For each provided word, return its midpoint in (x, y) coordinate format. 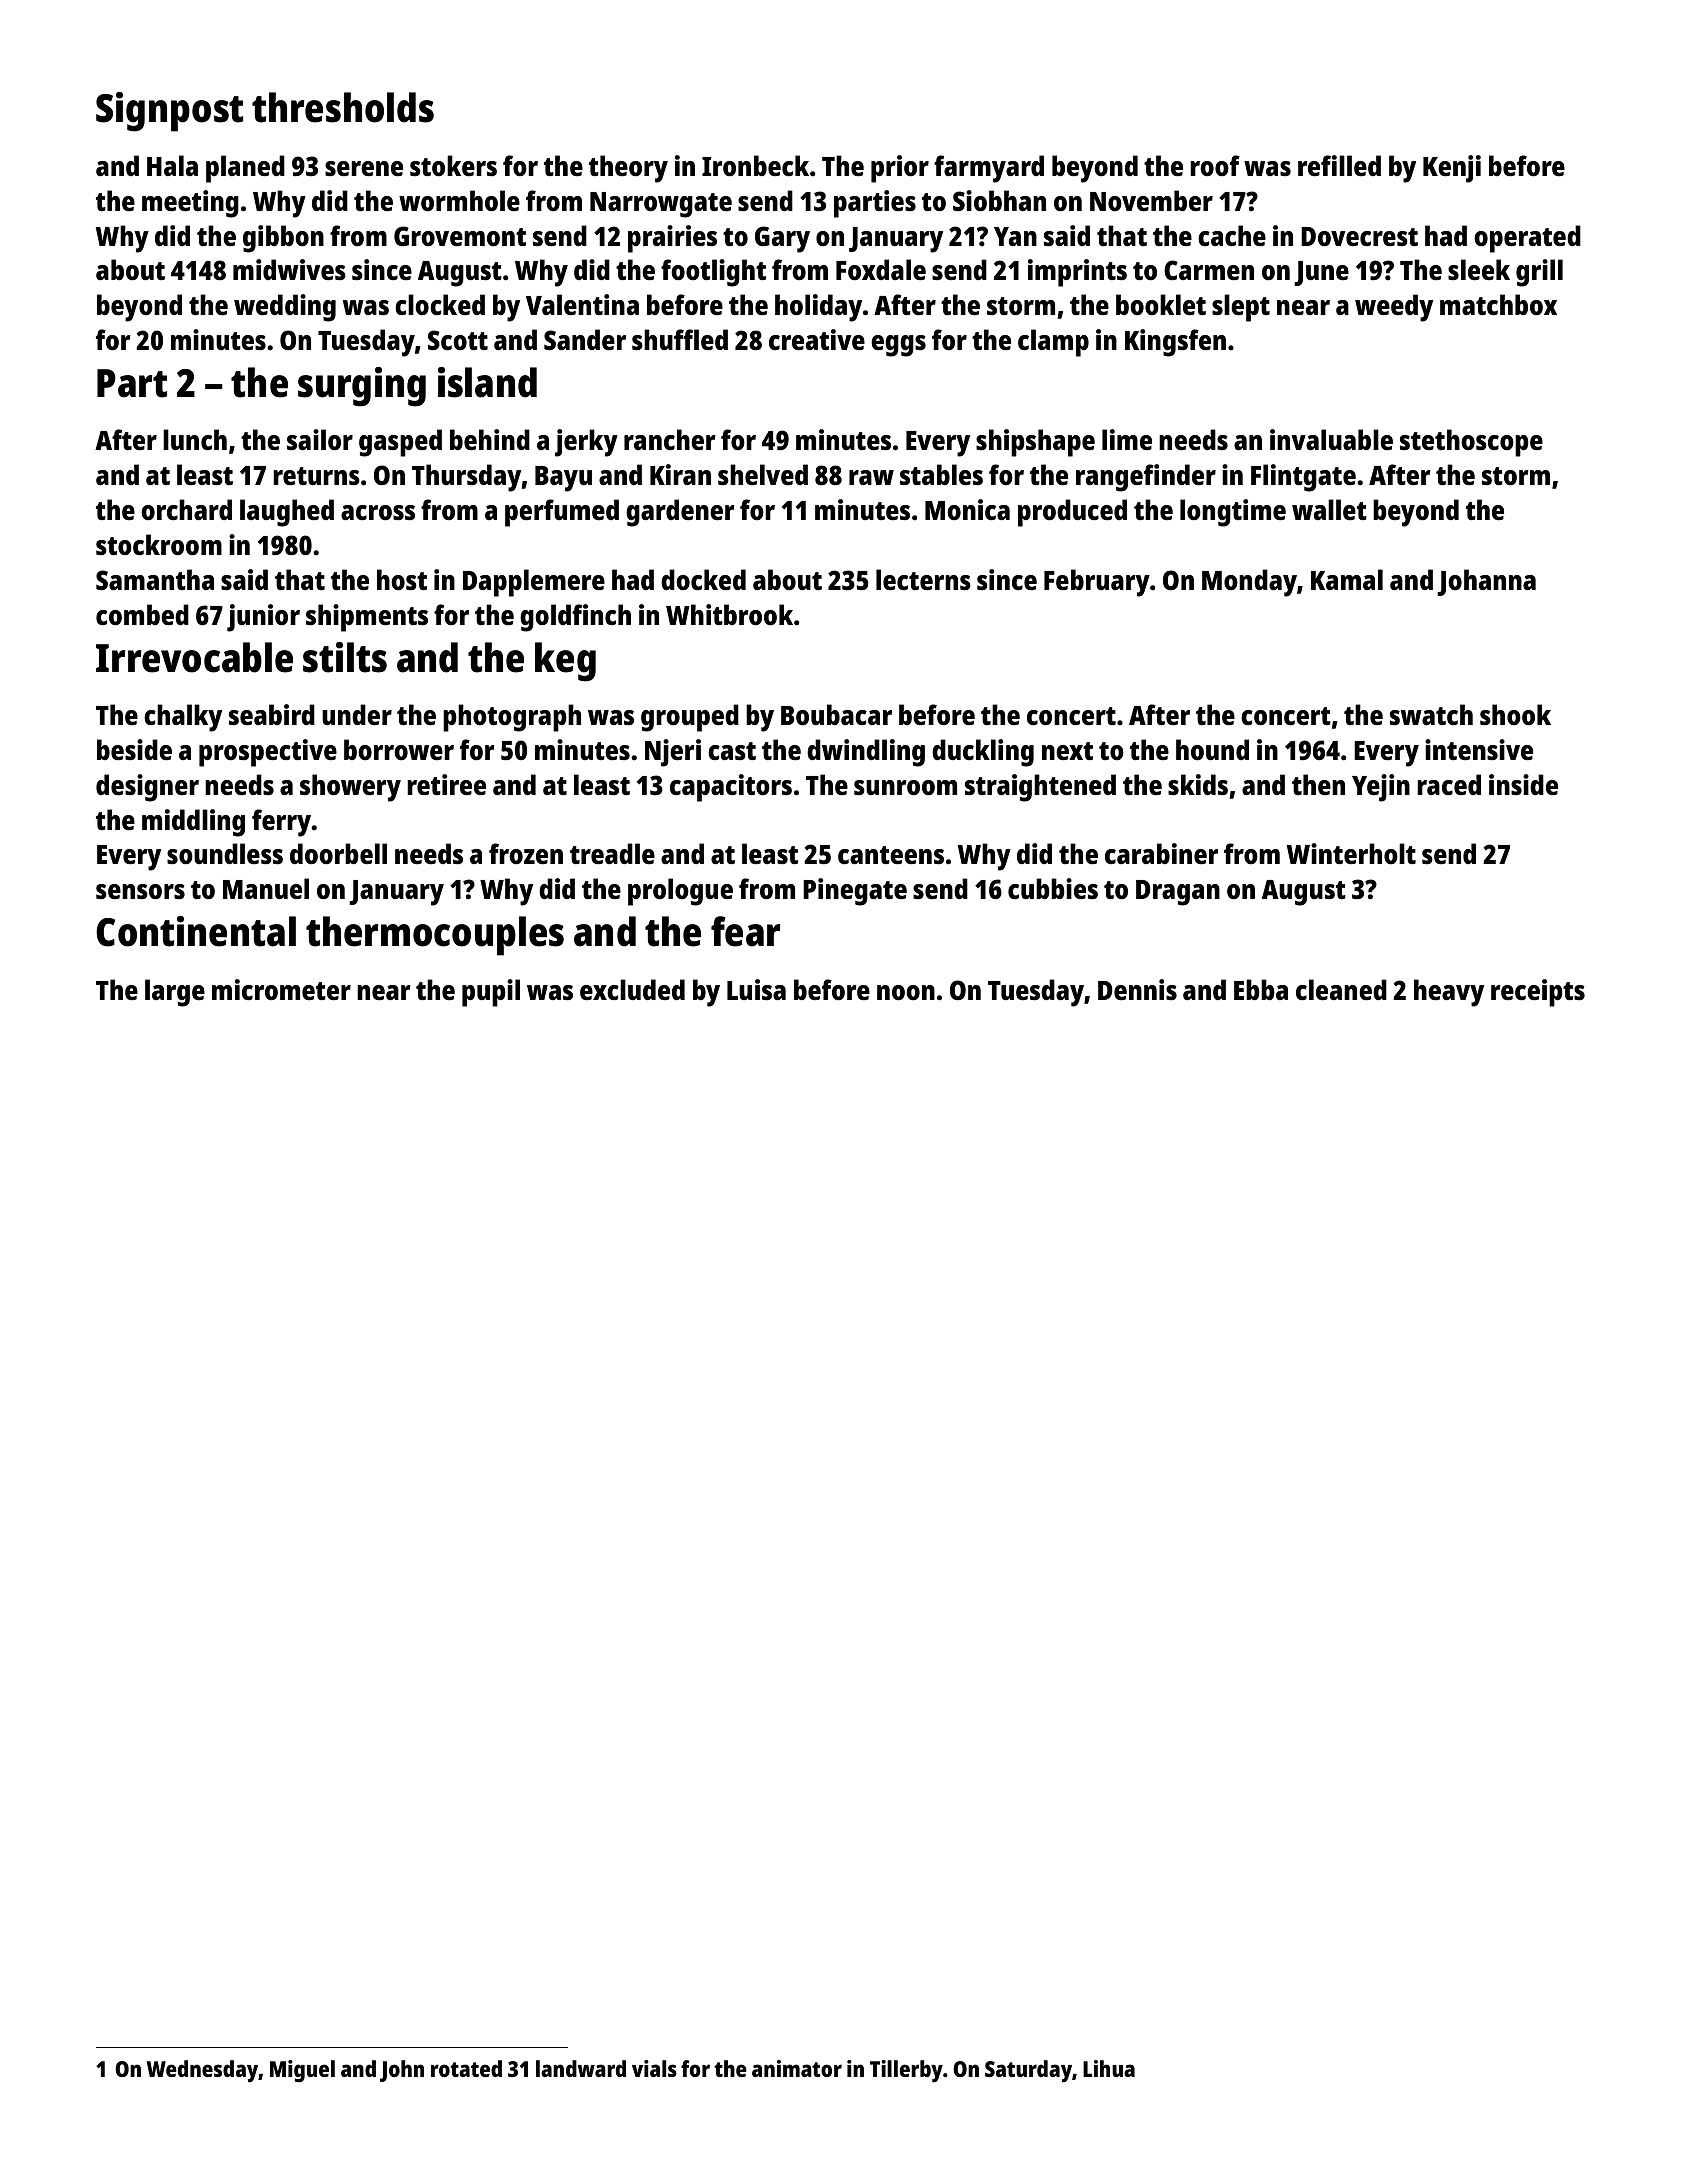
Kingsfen (1175, 343)
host (402, 579)
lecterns (923, 579)
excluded (632, 989)
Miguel (302, 2071)
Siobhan (999, 201)
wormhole (459, 201)
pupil (491, 993)
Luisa (756, 989)
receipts (1538, 993)
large (175, 993)
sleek (1479, 269)
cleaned (1341, 990)
